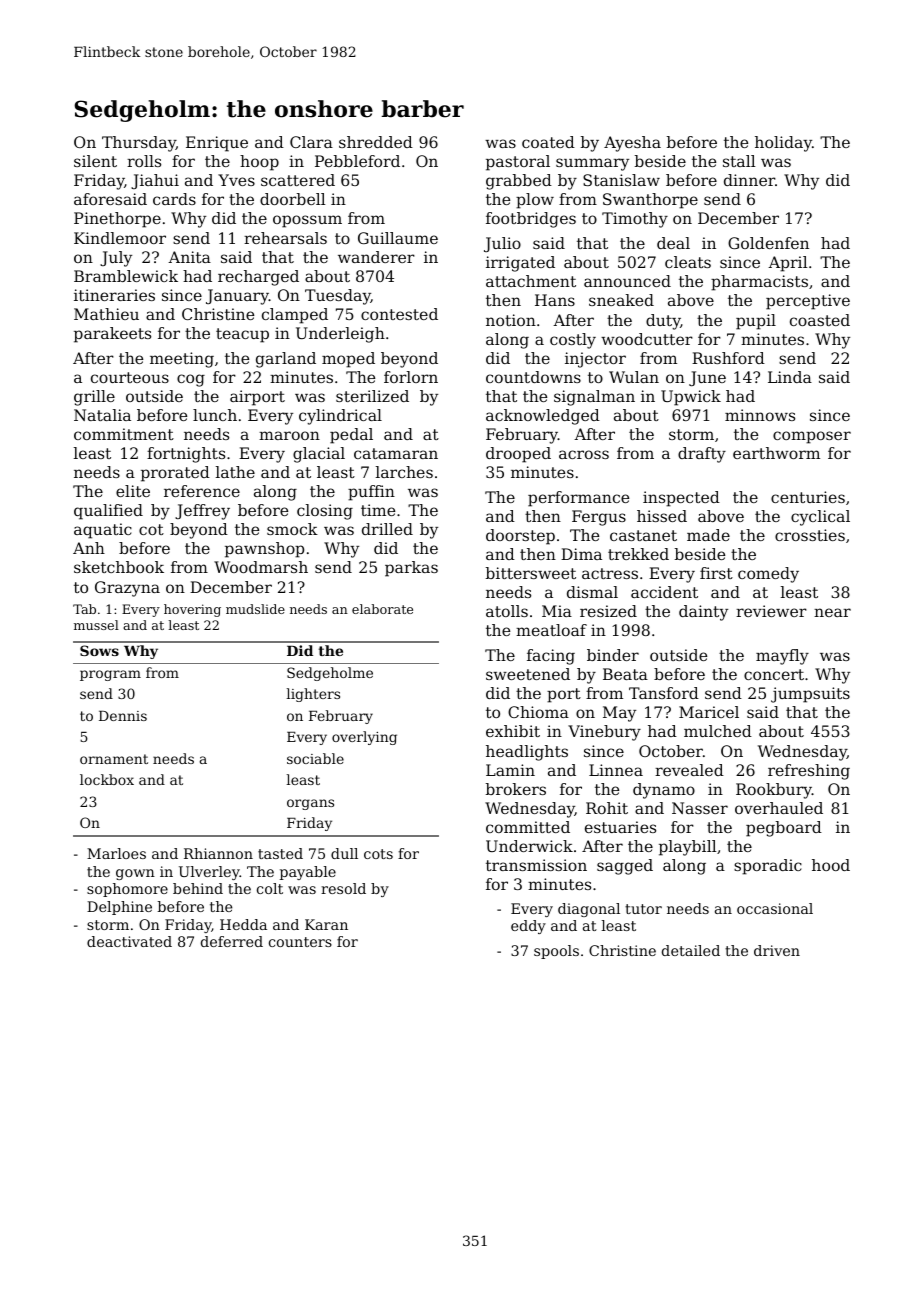 The height and width of the screenshot is (1314, 924). I want to click on atolls, so click(507, 611).
